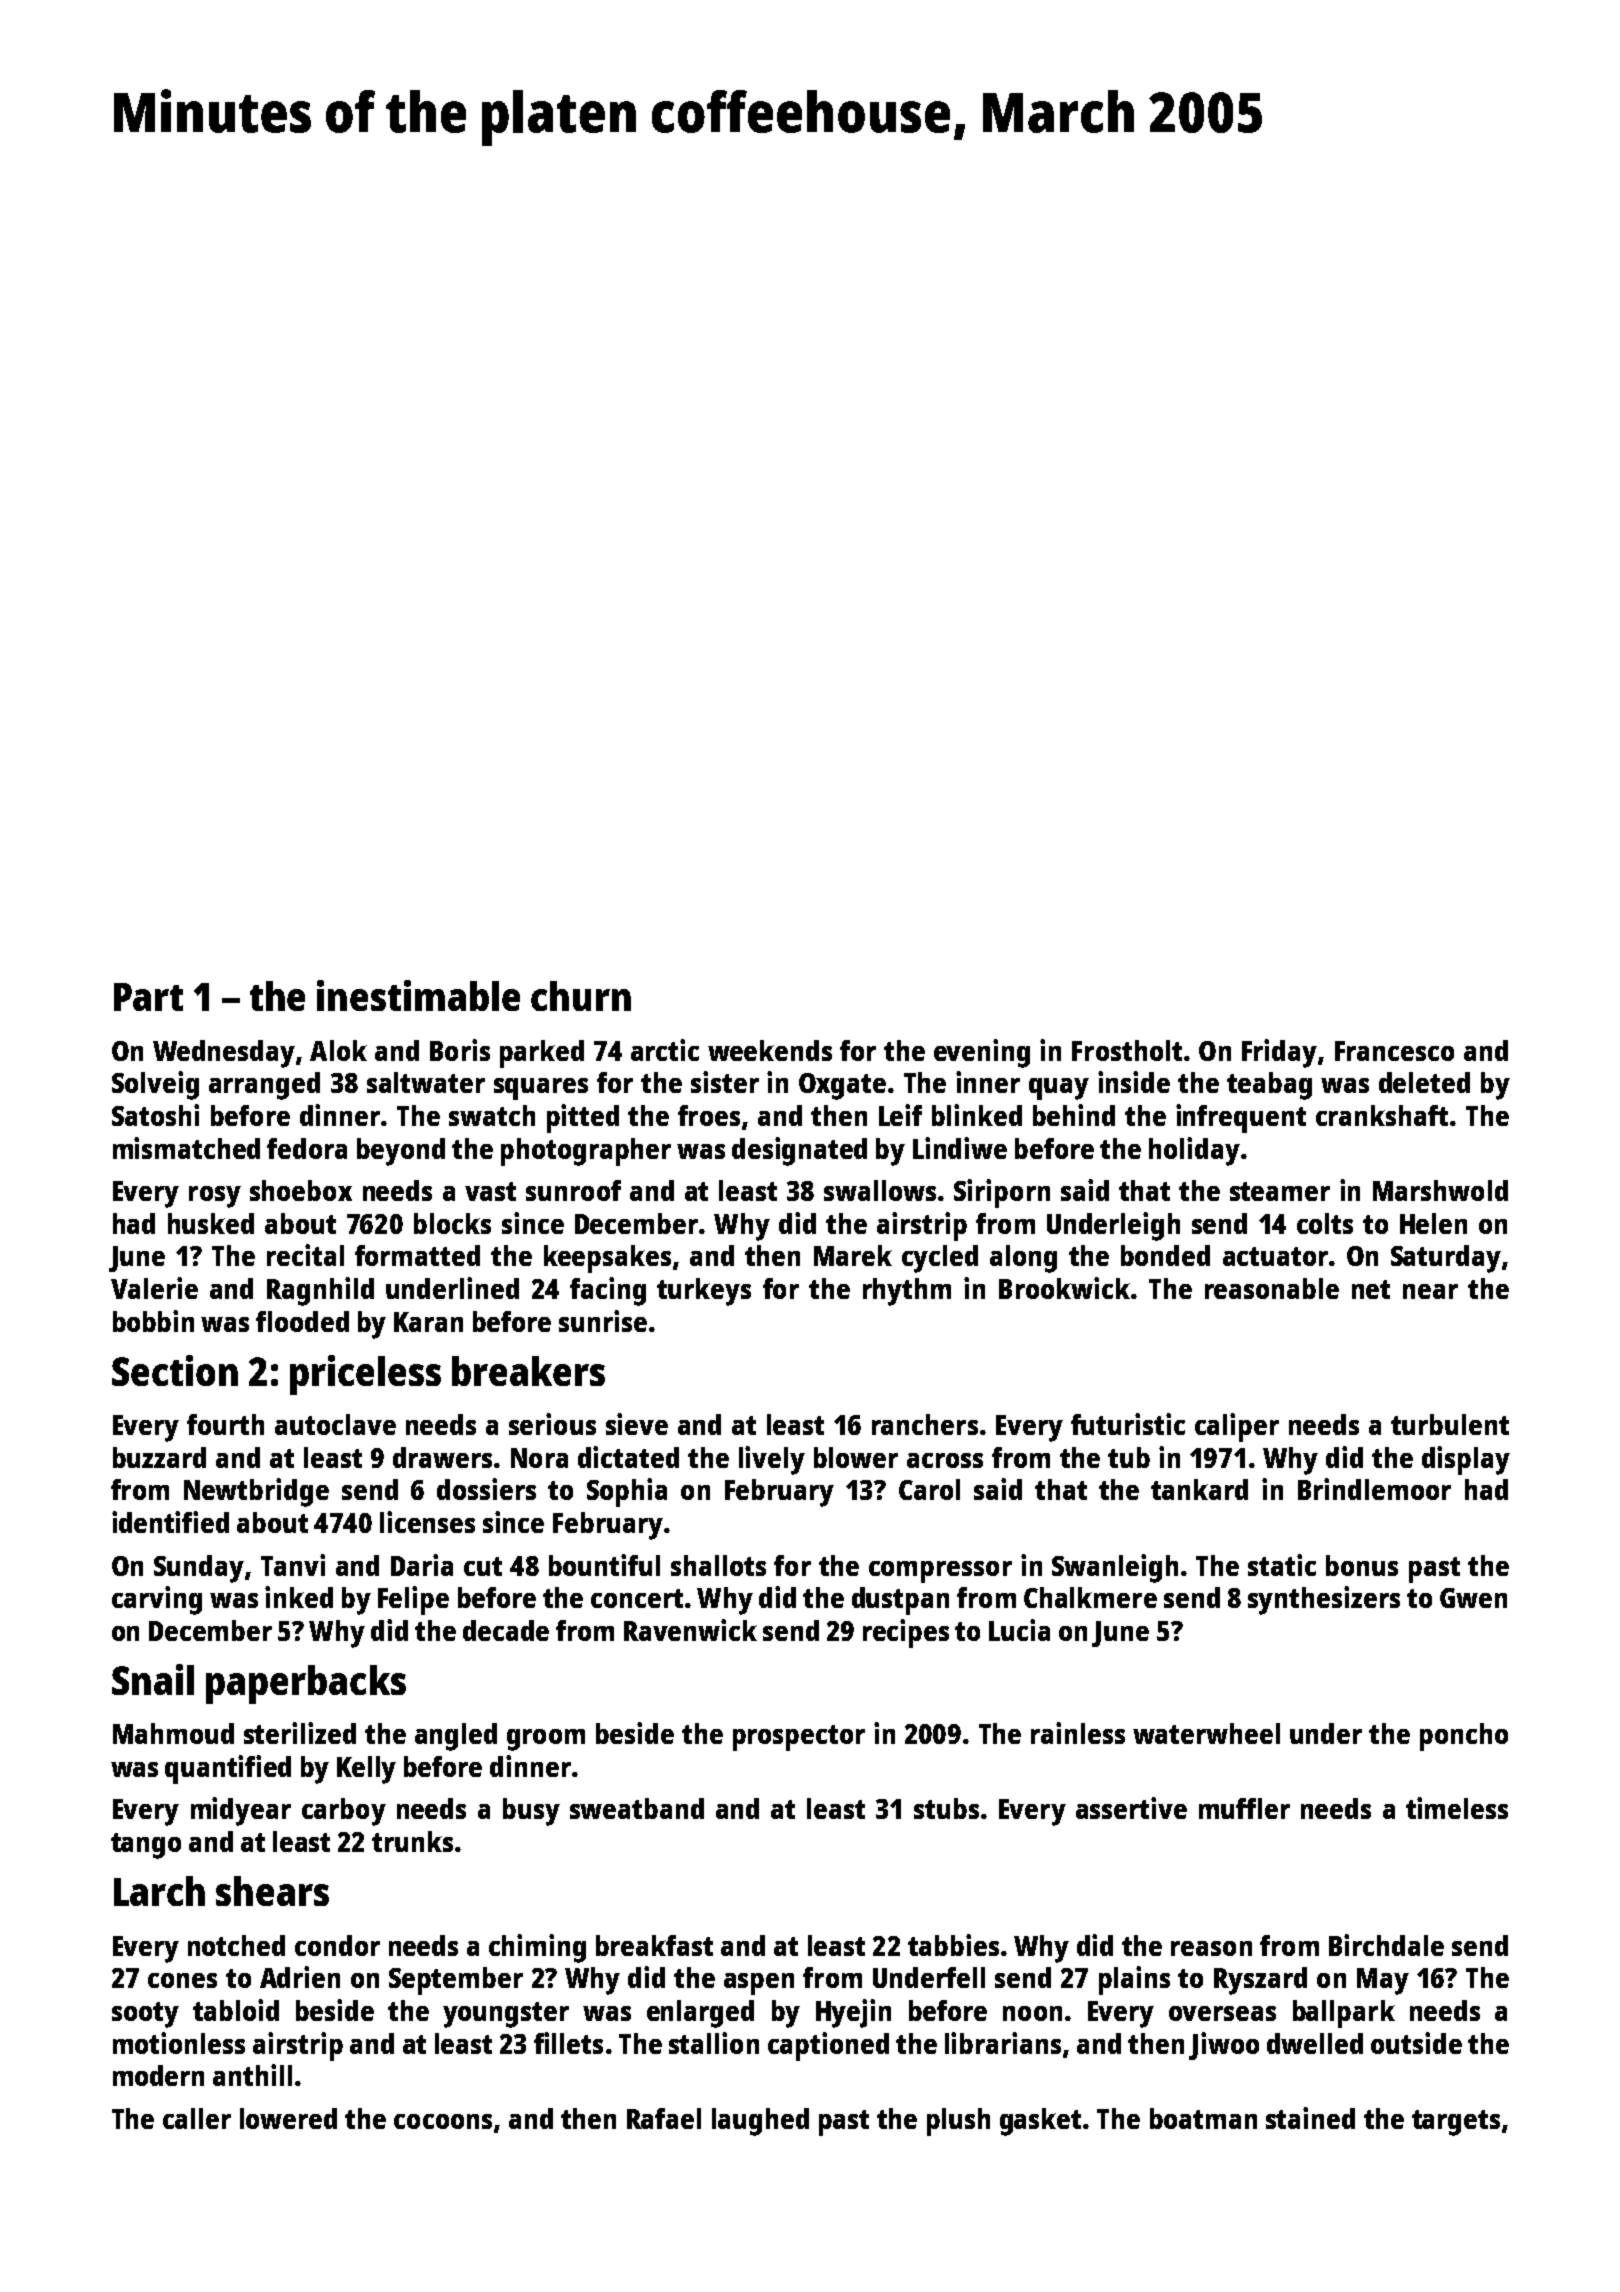  What do you see at coordinates (236, 2010) in the screenshot?
I see `tabloid` at bounding box center [236, 2010].
